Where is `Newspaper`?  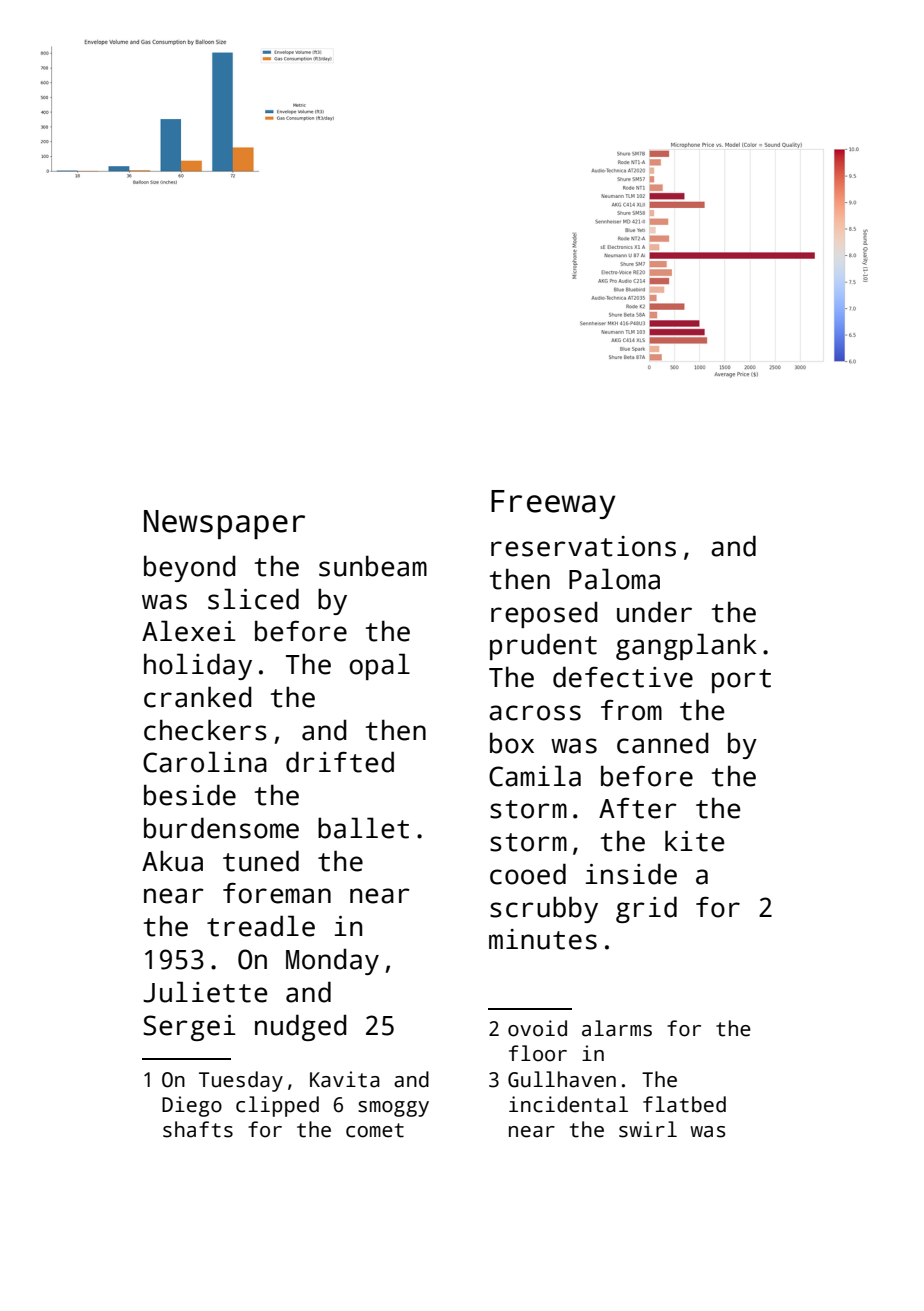
Newspaper is located at coordinates (224, 524).
